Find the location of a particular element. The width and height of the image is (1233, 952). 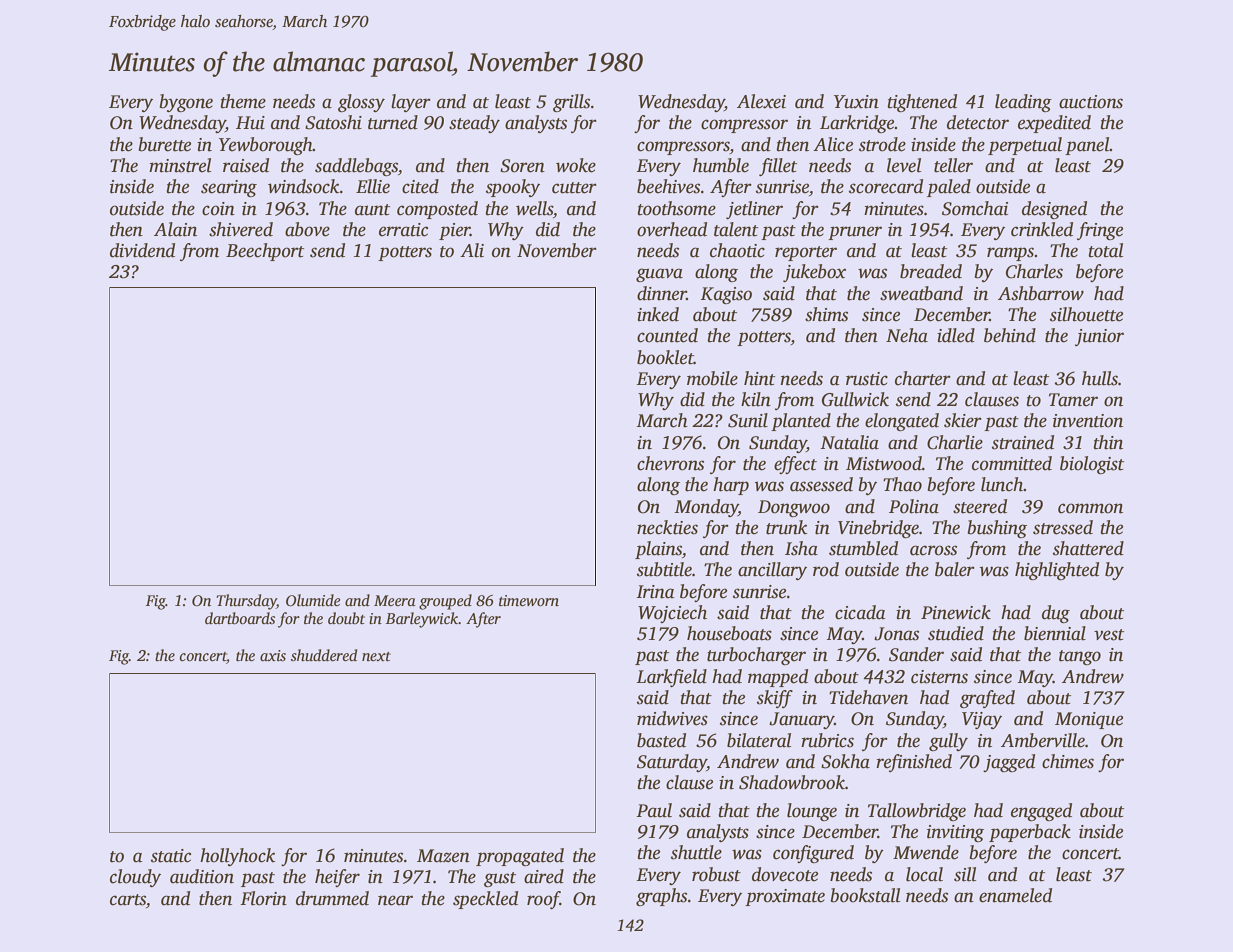

shivered is located at coordinates (241, 229).
